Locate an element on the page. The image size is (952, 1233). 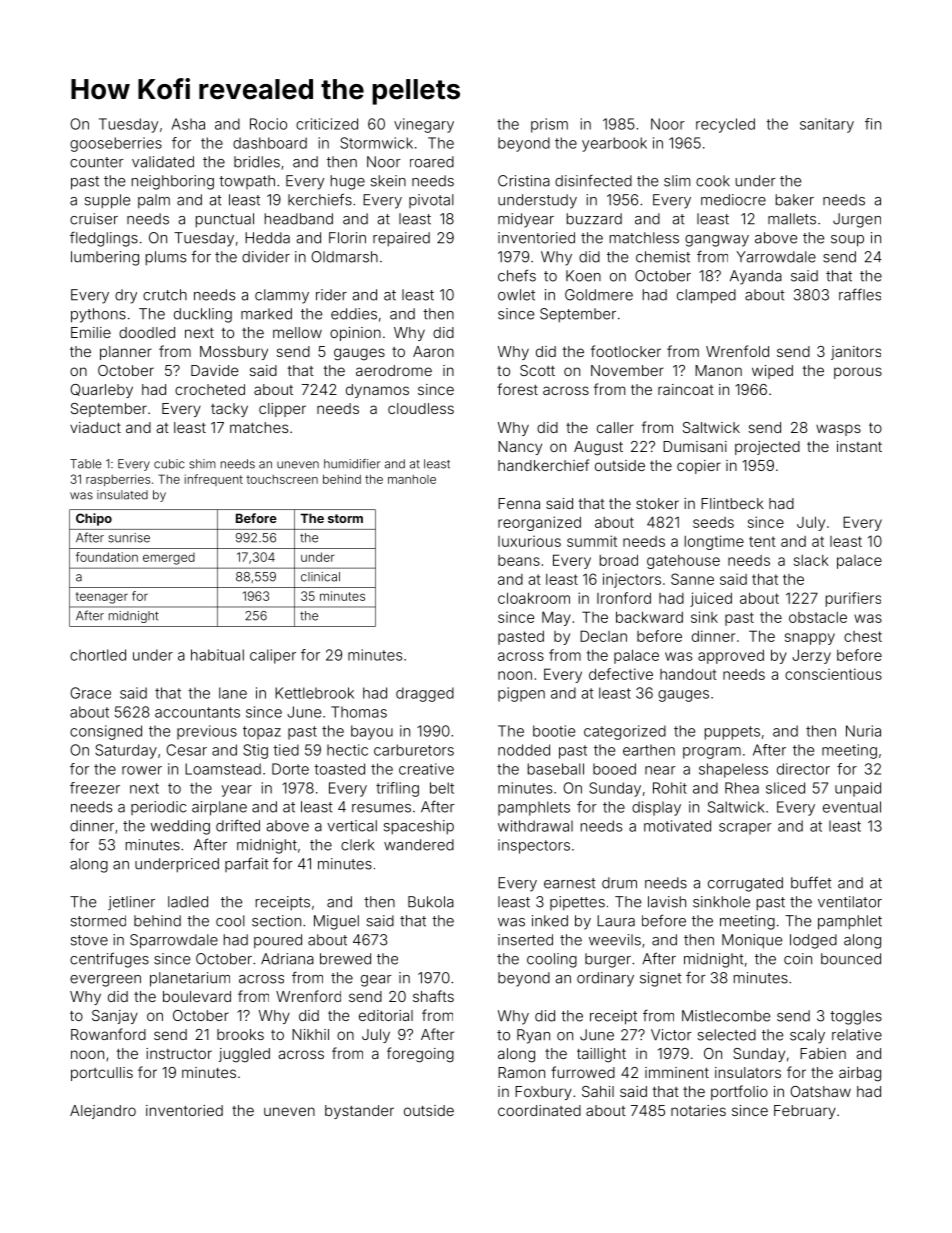
instructor is located at coordinates (179, 1053).
